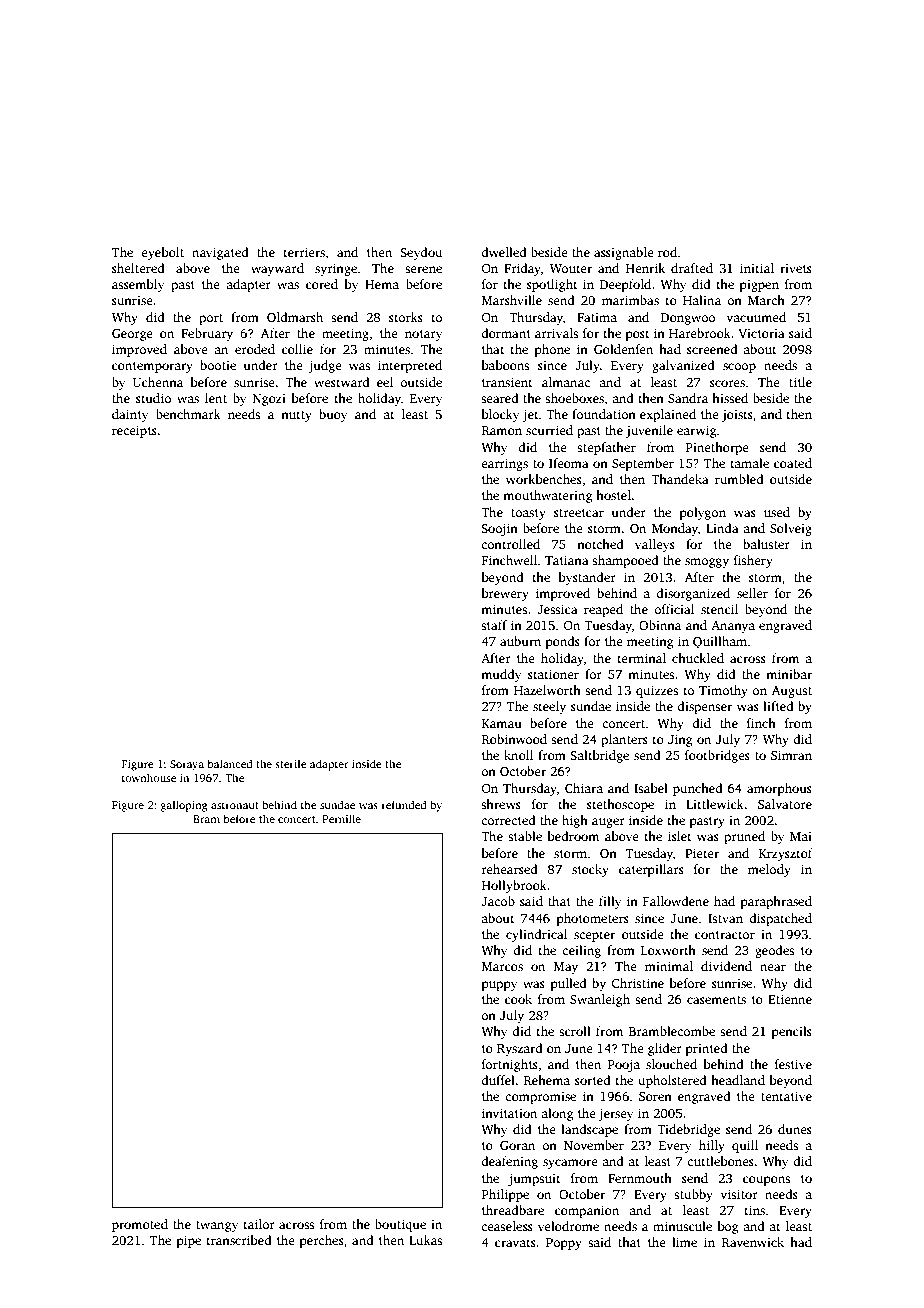 The image size is (924, 1308). Describe the element at coordinates (759, 285) in the image. I see `pigpen` at that location.
